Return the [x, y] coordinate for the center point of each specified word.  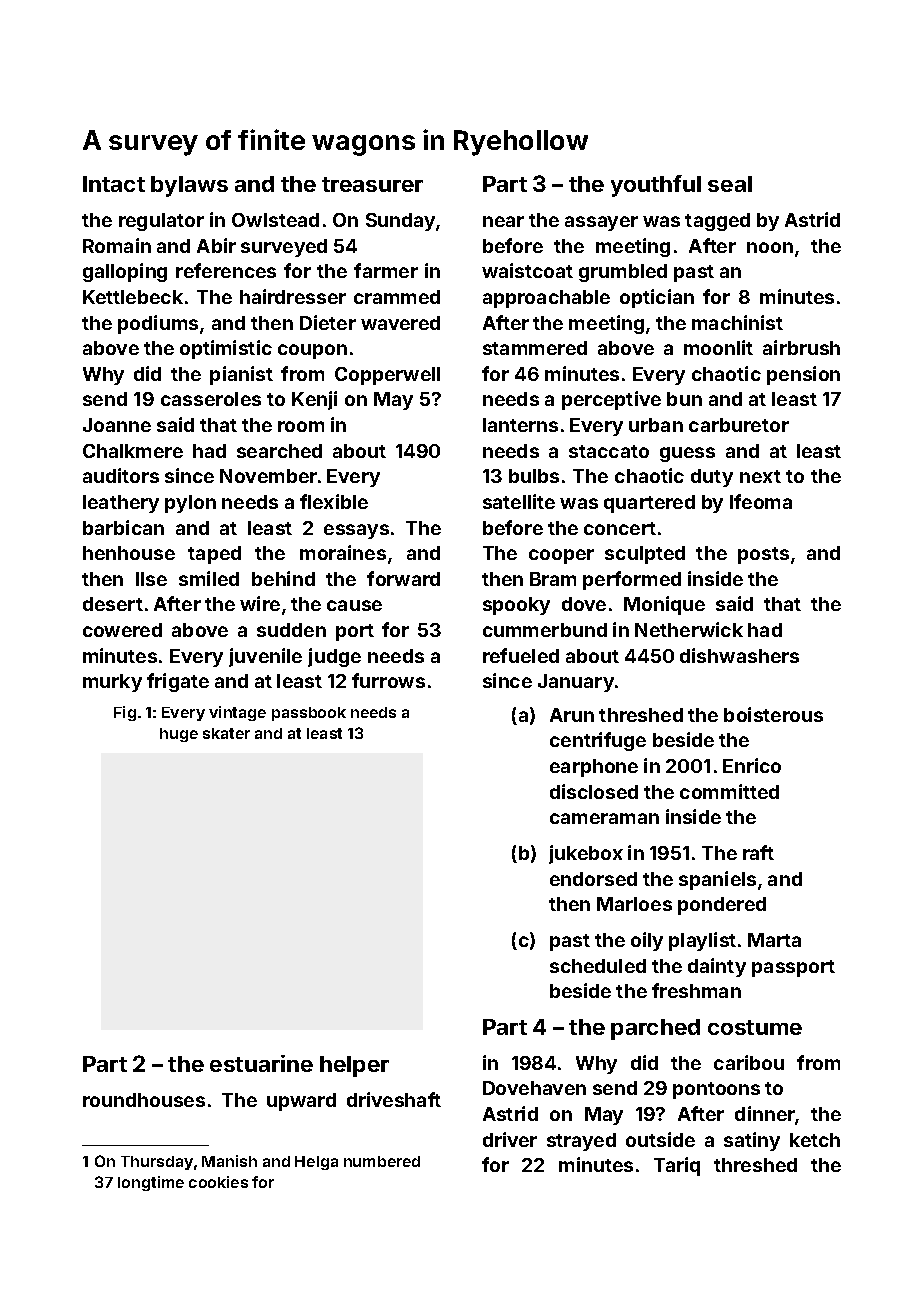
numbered [382, 1161]
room [301, 426]
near [503, 221]
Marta [774, 940]
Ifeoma [761, 501]
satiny [752, 1141]
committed [729, 791]
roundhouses [144, 1100]
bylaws [189, 186]
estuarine [261, 1063]
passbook [309, 714]
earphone [594, 768]
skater [226, 733]
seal [730, 184]
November [268, 476]
